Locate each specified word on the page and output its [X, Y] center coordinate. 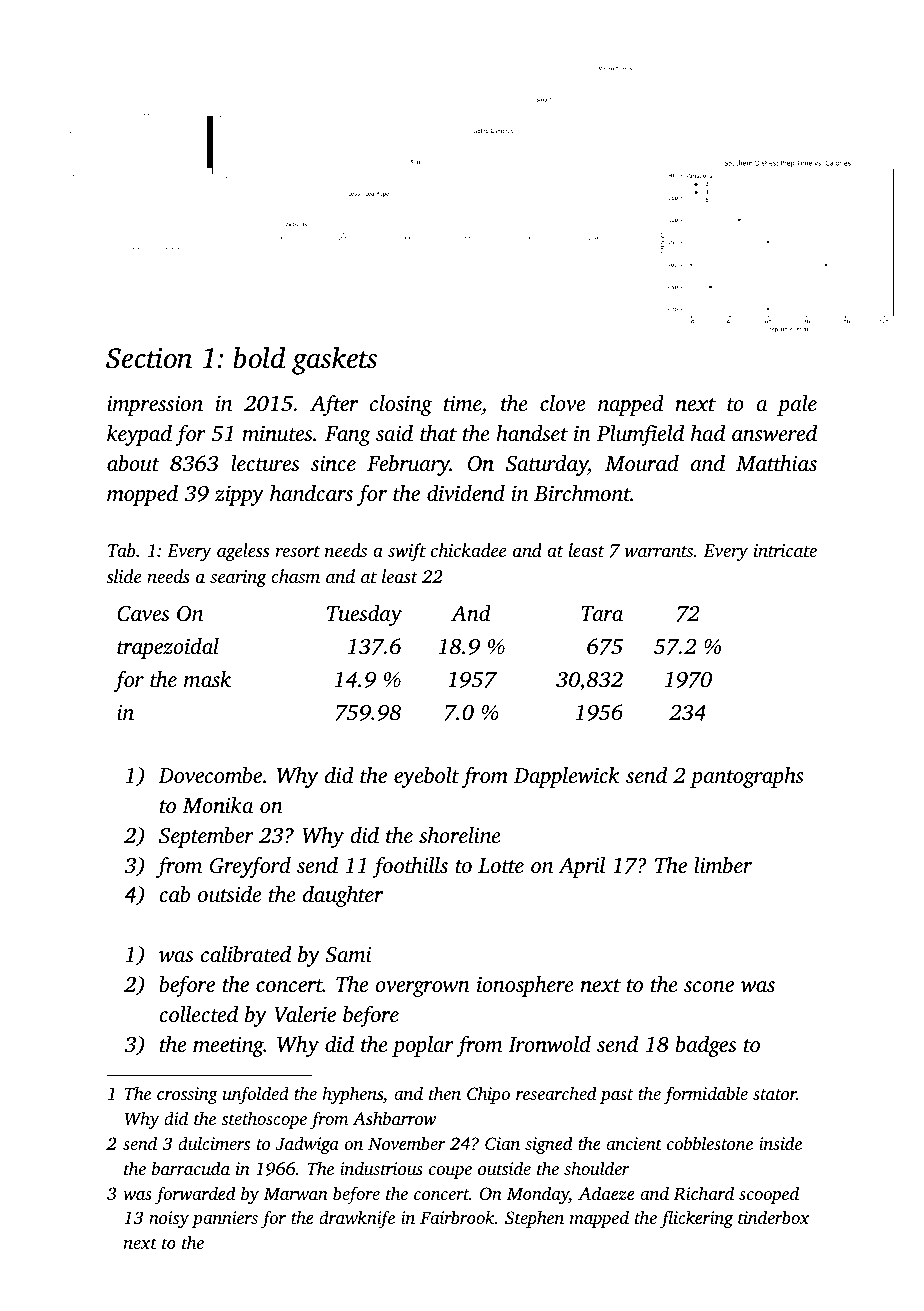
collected [198, 1014]
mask [207, 679]
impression [155, 406]
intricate [785, 550]
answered [774, 433]
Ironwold [549, 1044]
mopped [142, 495]
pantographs [747, 777]
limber [723, 865]
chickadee [468, 550]
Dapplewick [567, 777]
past [616, 1096]
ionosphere [525, 986]
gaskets [334, 360]
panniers [225, 1219]
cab [174, 894]
